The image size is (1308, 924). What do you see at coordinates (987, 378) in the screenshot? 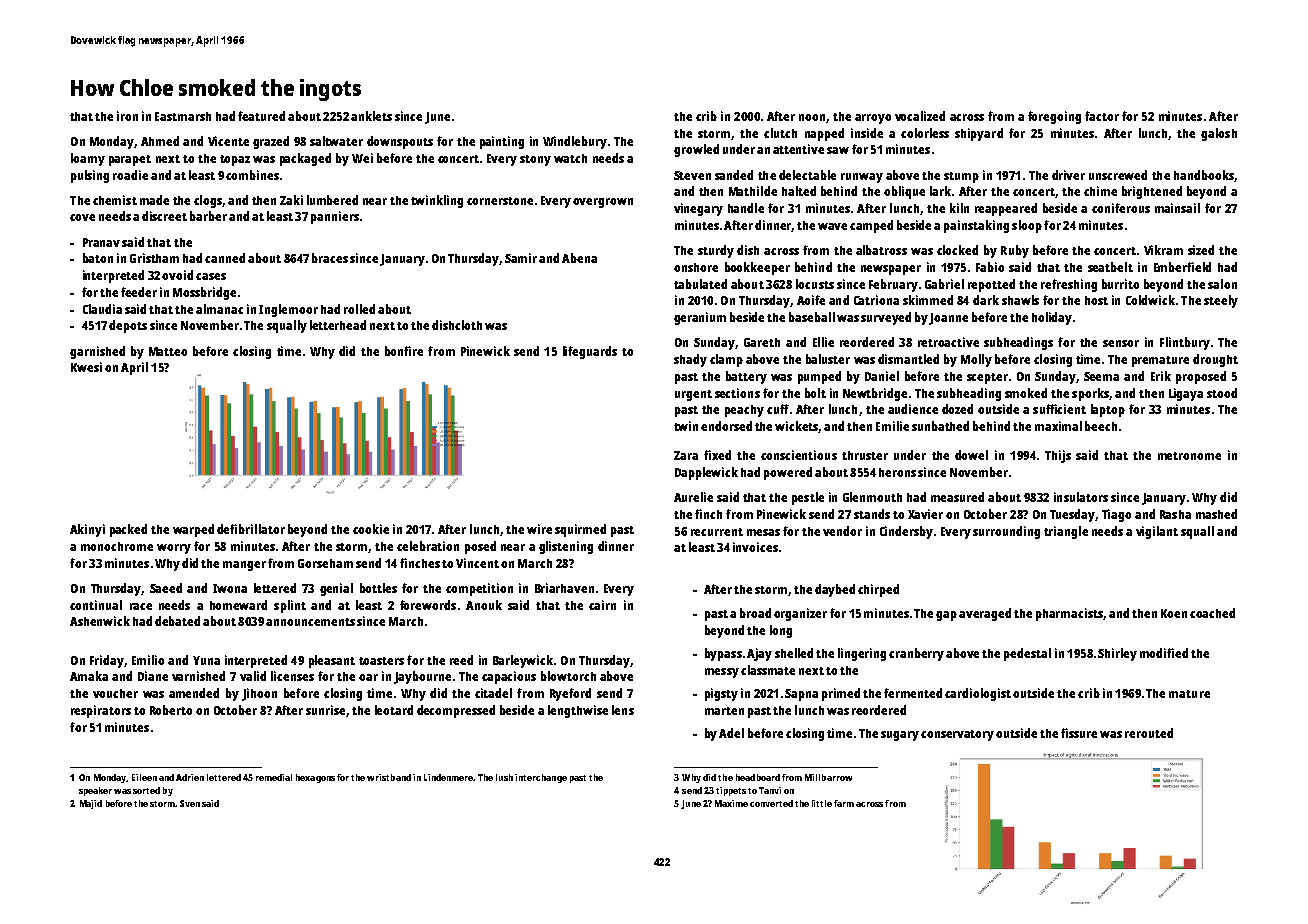
I see `scepter` at bounding box center [987, 378].
